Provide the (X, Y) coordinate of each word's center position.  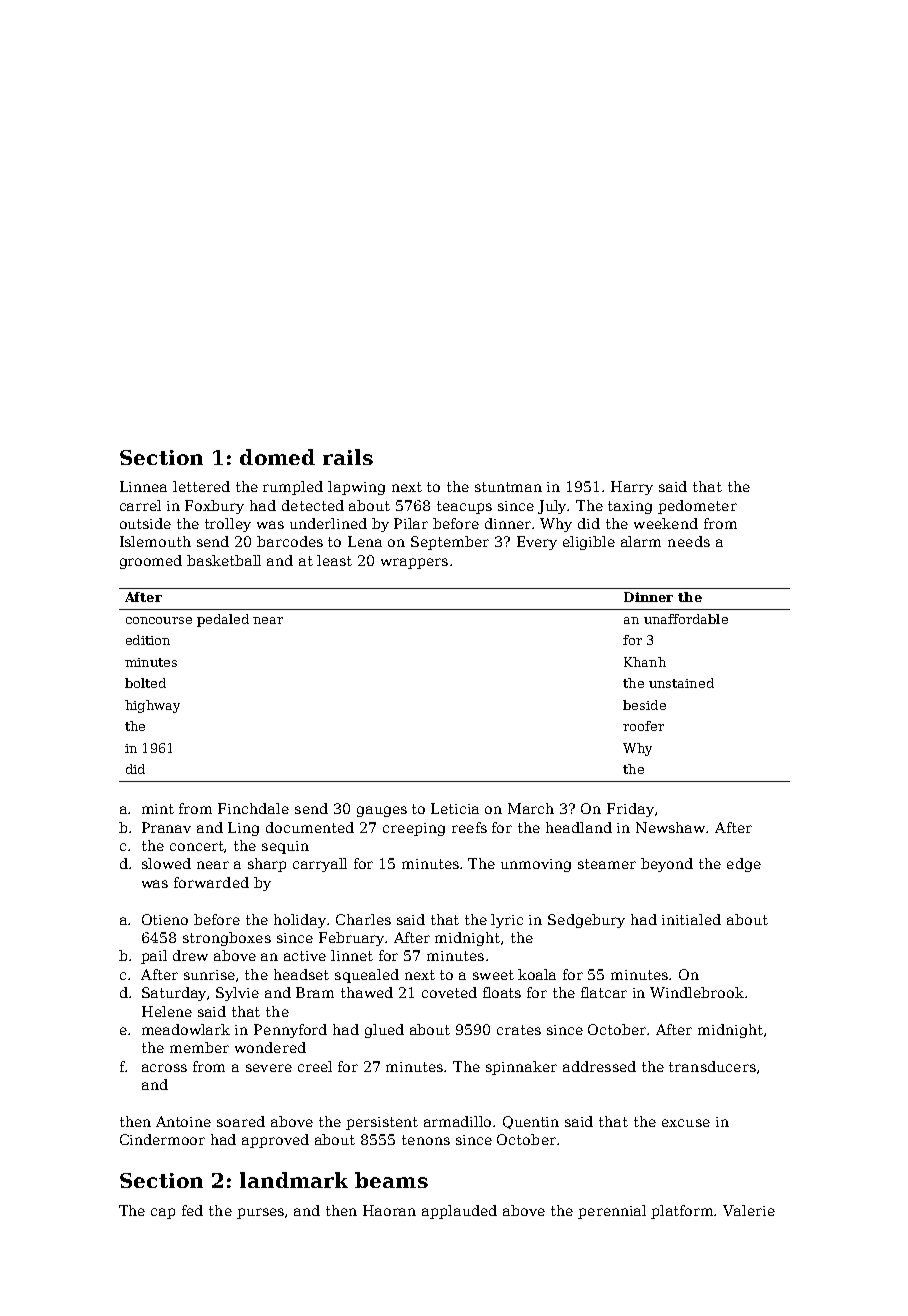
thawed (367, 992)
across (164, 1068)
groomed (151, 562)
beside (644, 705)
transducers (712, 1066)
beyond (667, 865)
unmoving (536, 865)
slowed (166, 863)
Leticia (455, 808)
